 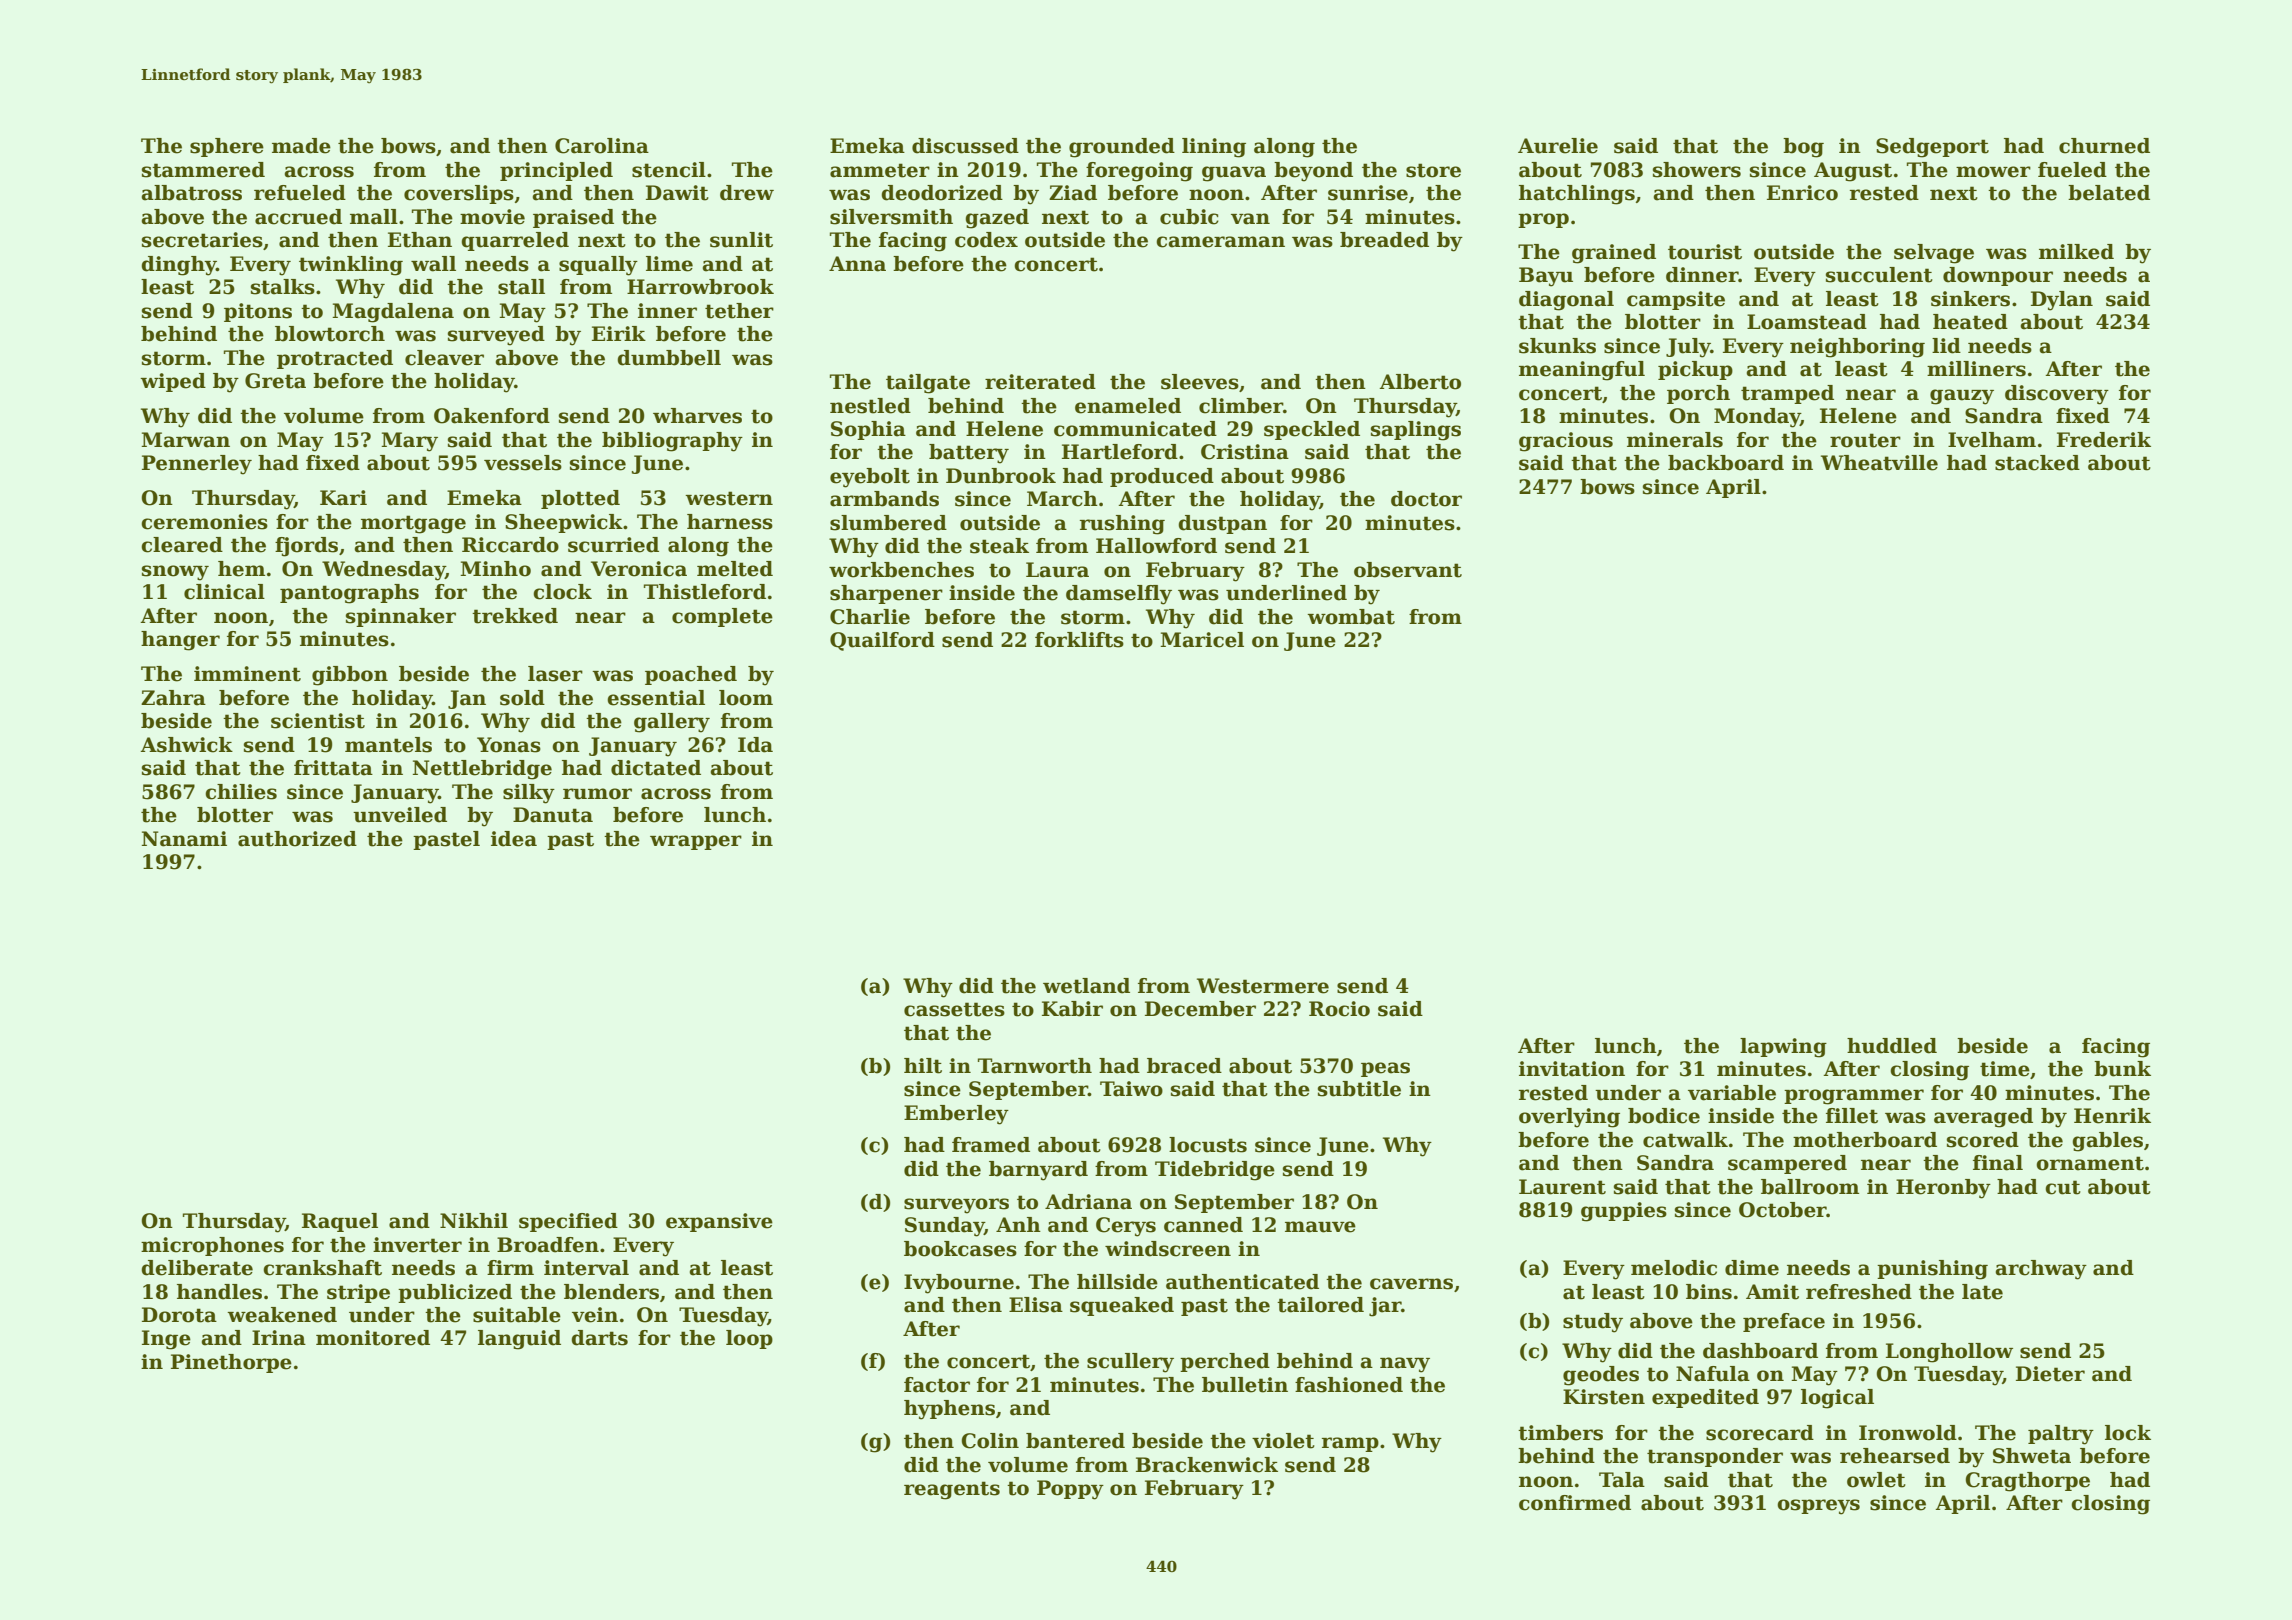 What do you see at coordinates (639, 569) in the image?
I see `Veronica` at bounding box center [639, 569].
